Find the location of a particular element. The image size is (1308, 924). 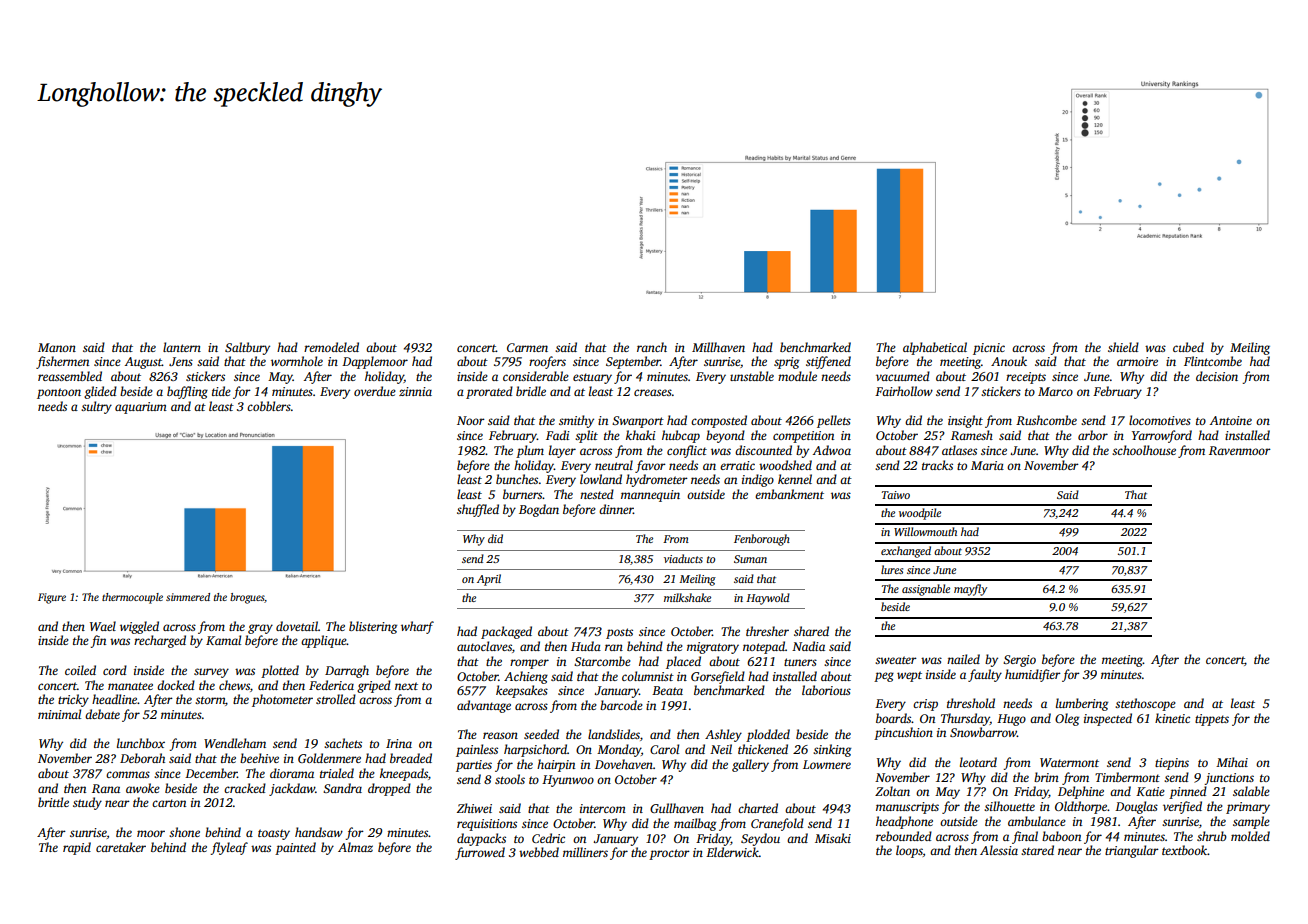

caretaker is located at coordinates (121, 847).
